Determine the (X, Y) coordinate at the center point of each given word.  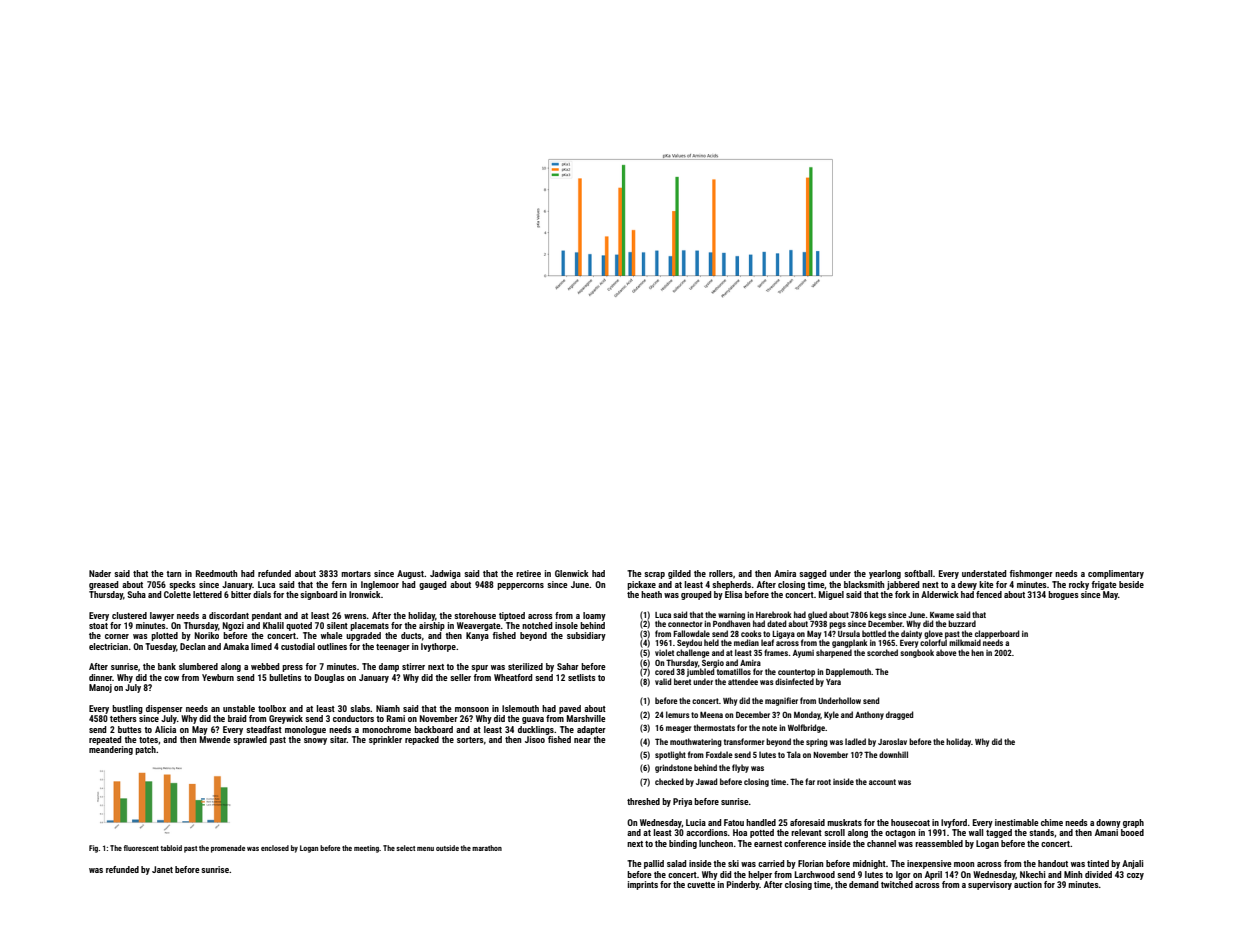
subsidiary (586, 636)
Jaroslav (892, 741)
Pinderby (743, 885)
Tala (794, 754)
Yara (833, 682)
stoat (98, 626)
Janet (162, 869)
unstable (239, 708)
